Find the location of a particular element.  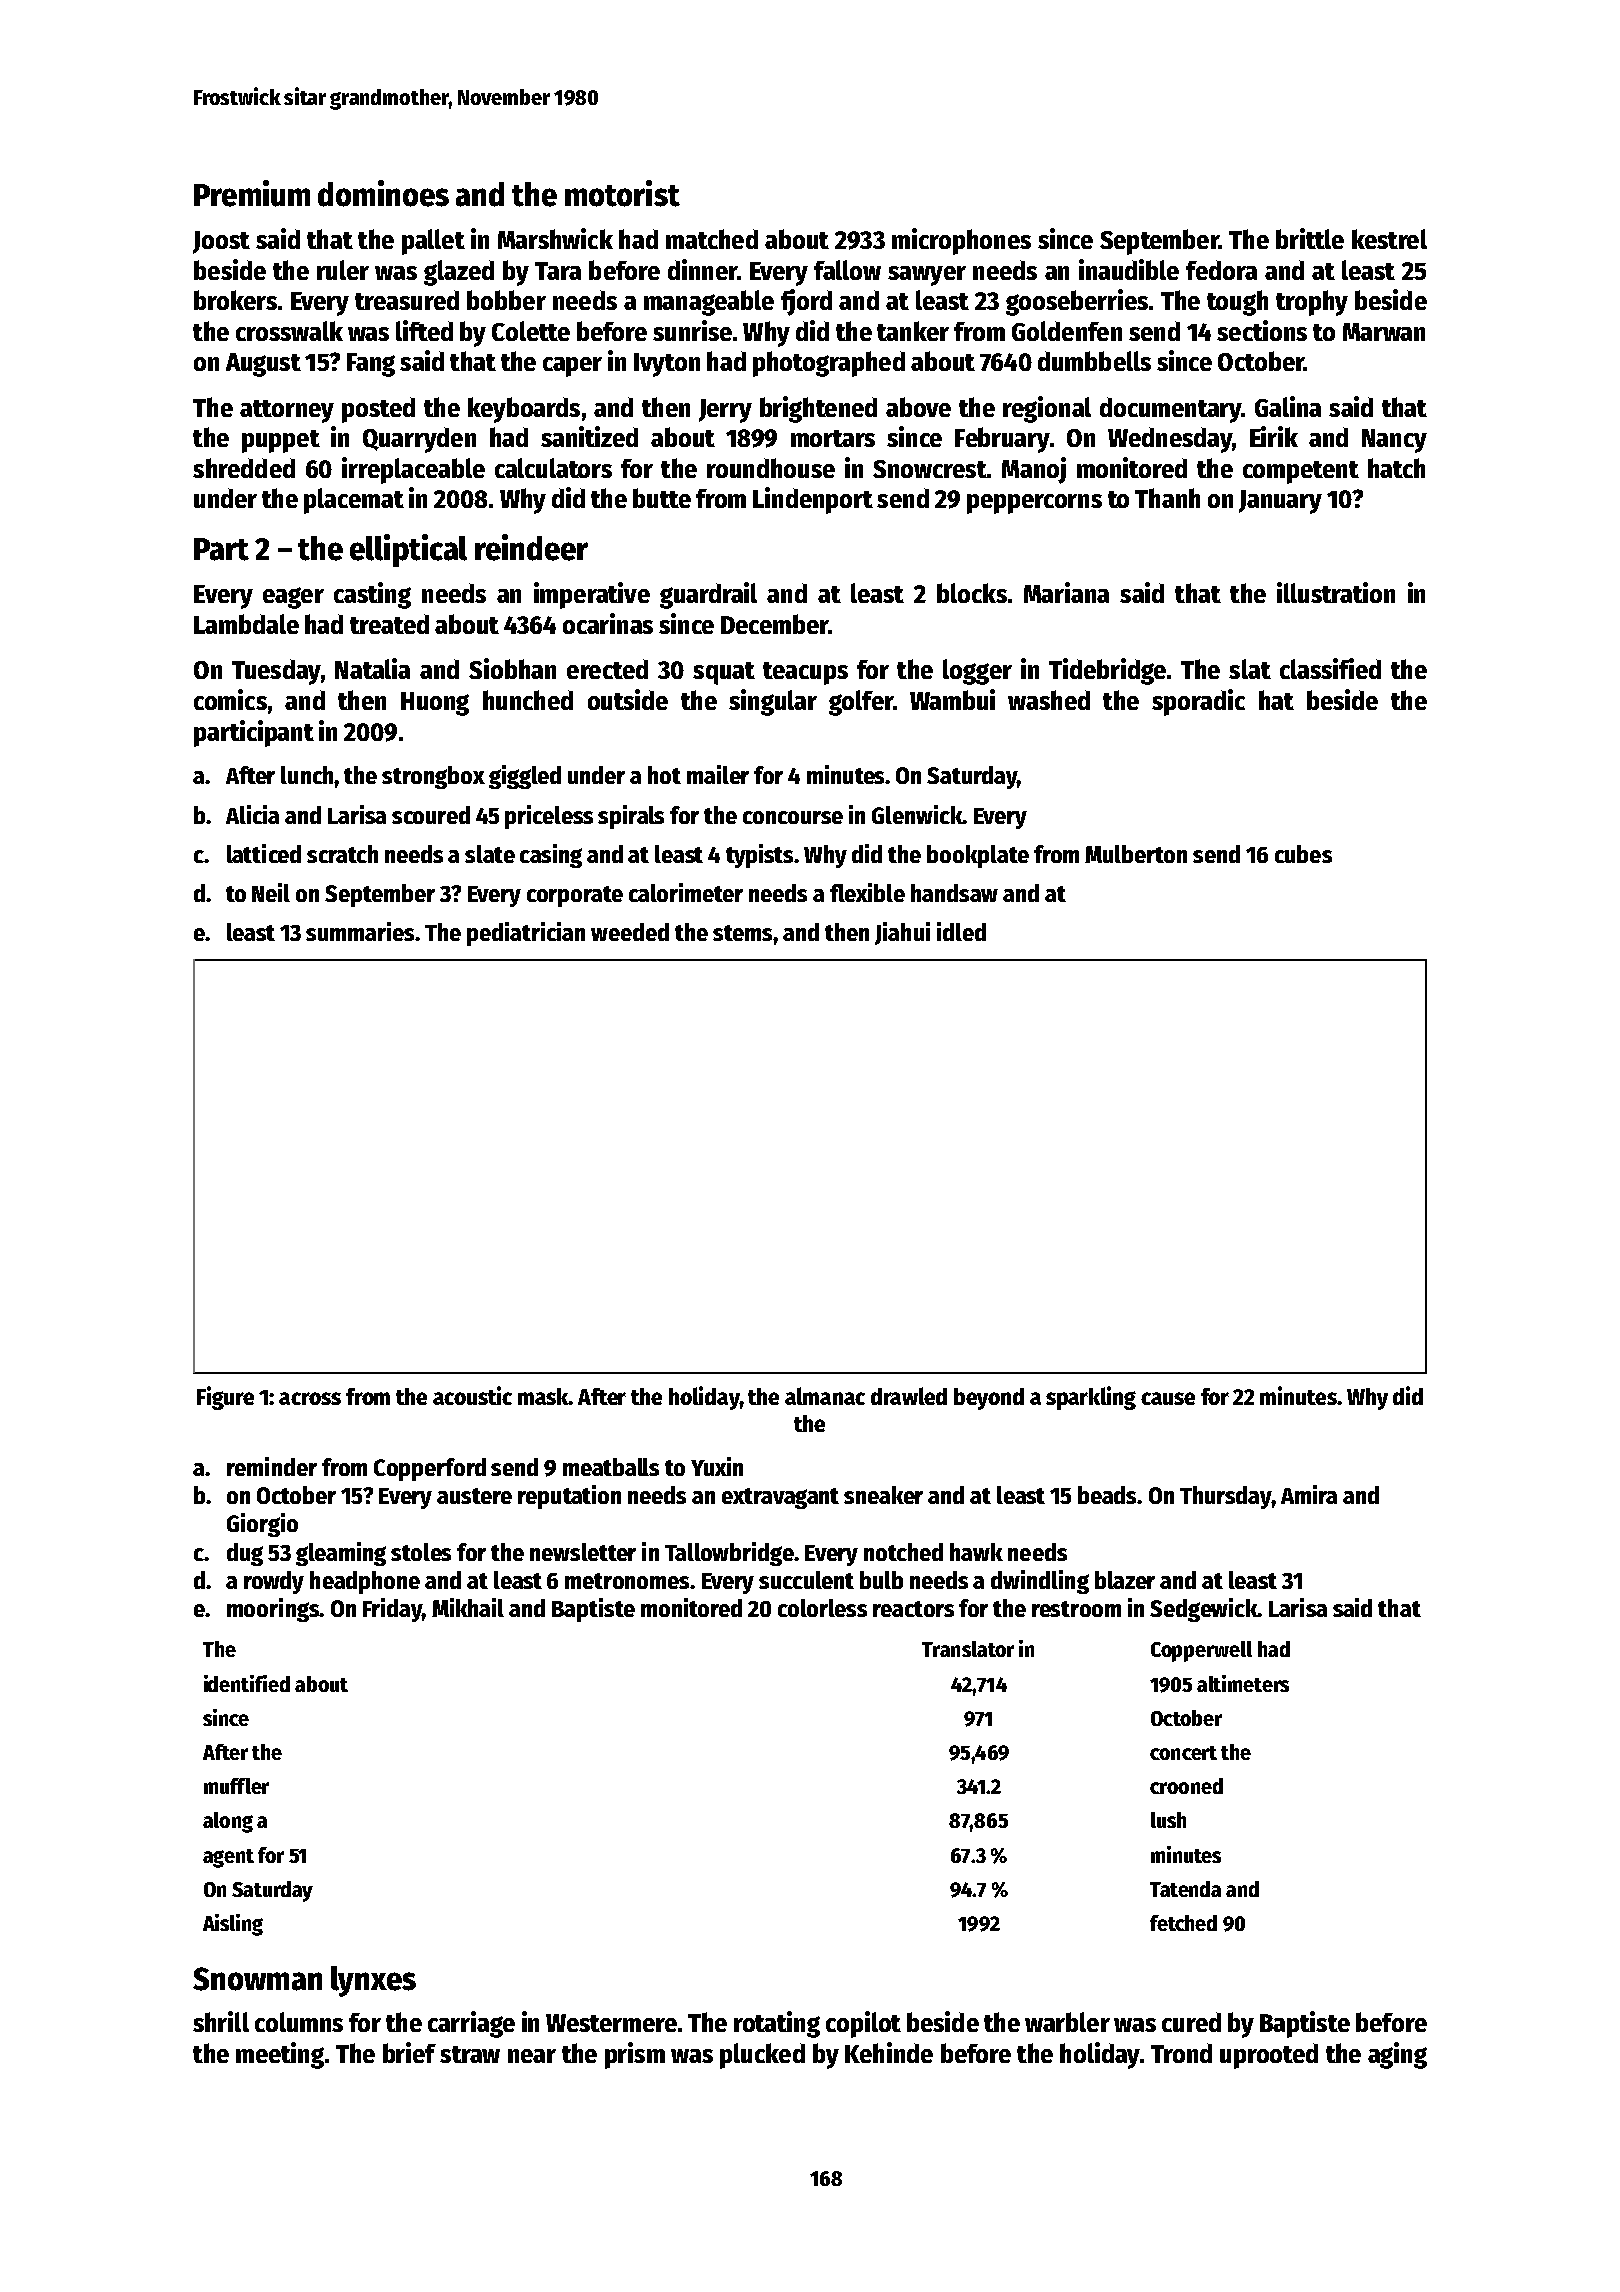

classified is located at coordinates (1330, 668).
